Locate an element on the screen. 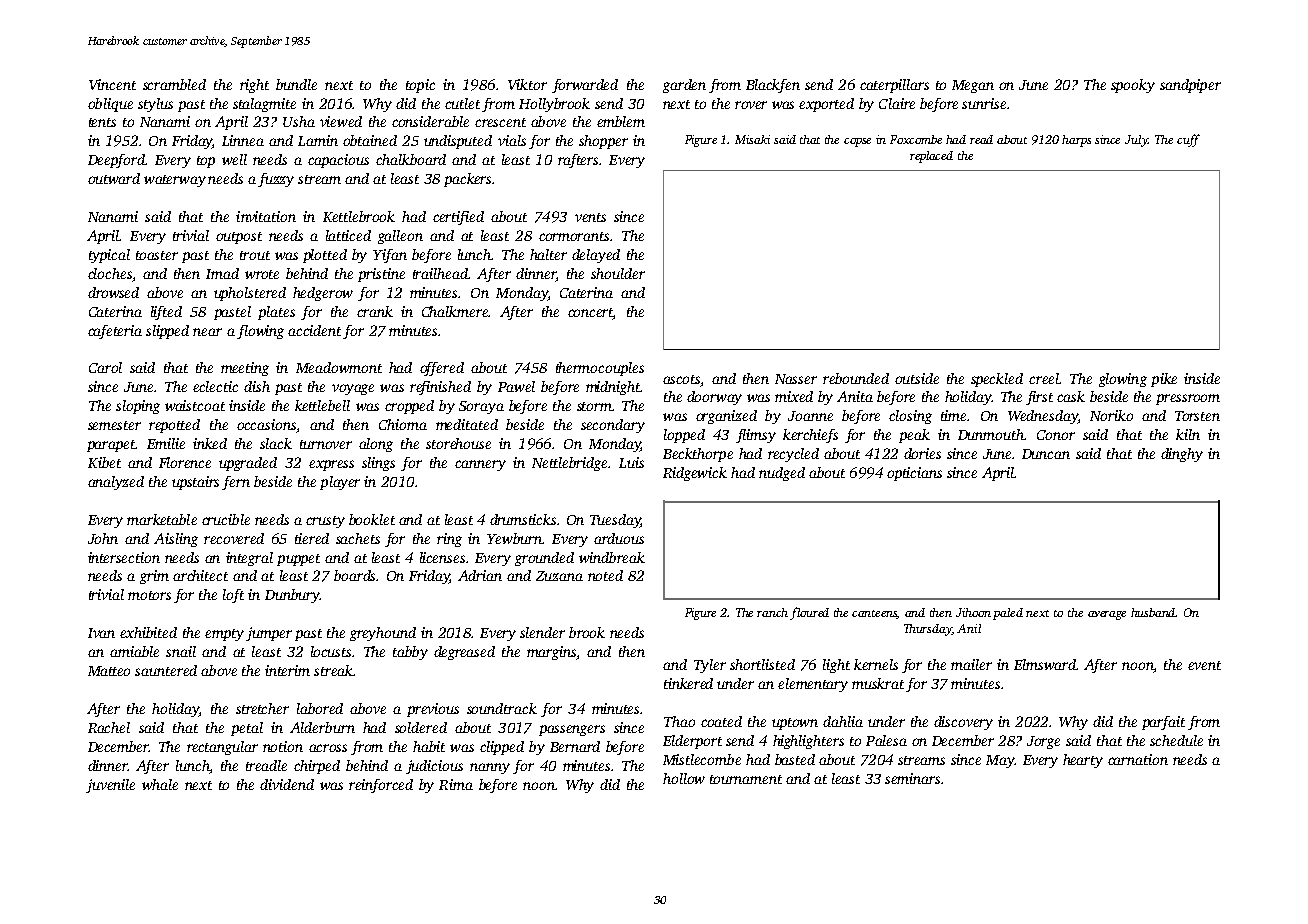  Megan is located at coordinates (973, 86).
